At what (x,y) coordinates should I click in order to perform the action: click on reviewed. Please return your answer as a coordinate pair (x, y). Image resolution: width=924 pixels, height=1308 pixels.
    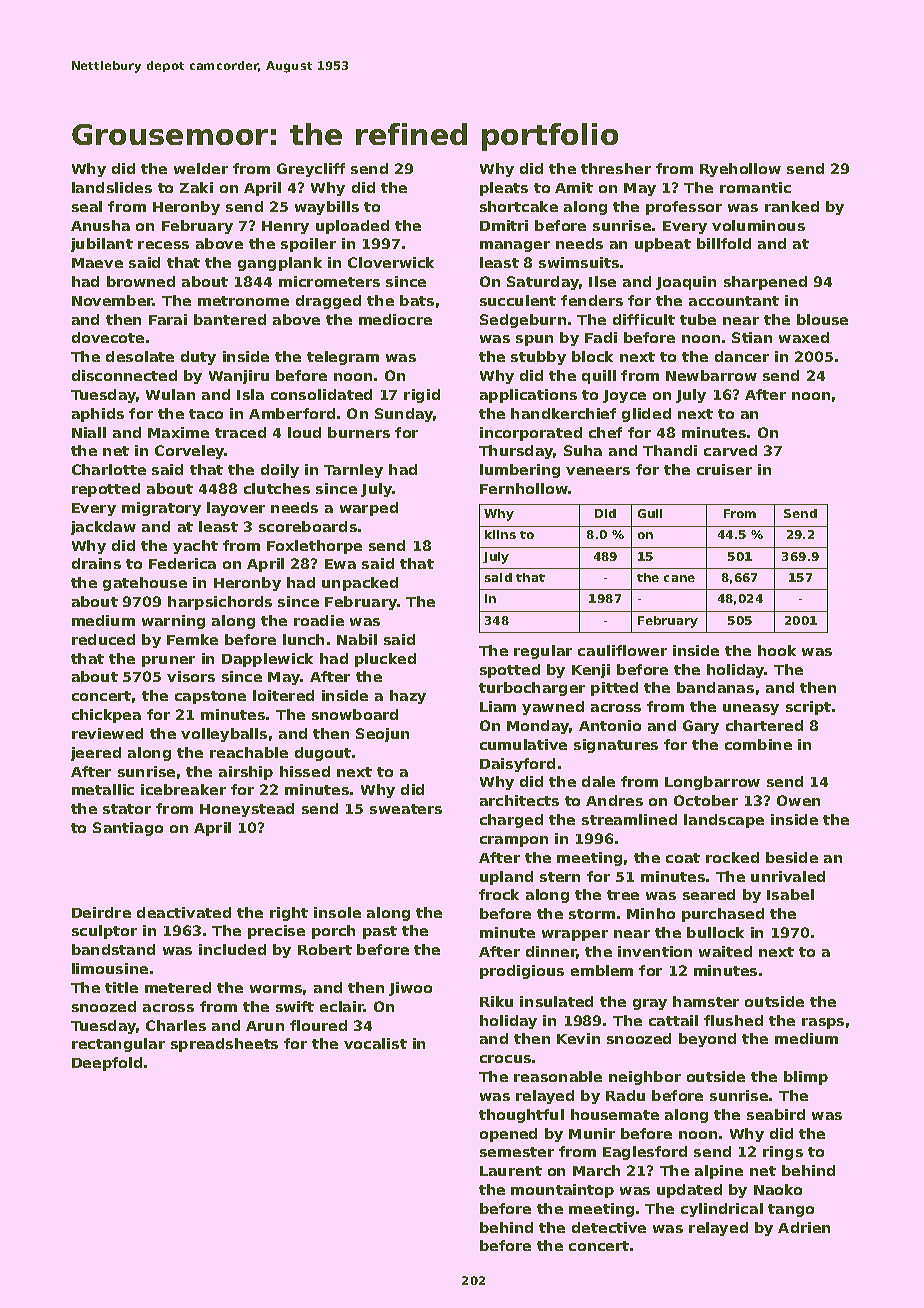
    Looking at the image, I should click on (107, 733).
